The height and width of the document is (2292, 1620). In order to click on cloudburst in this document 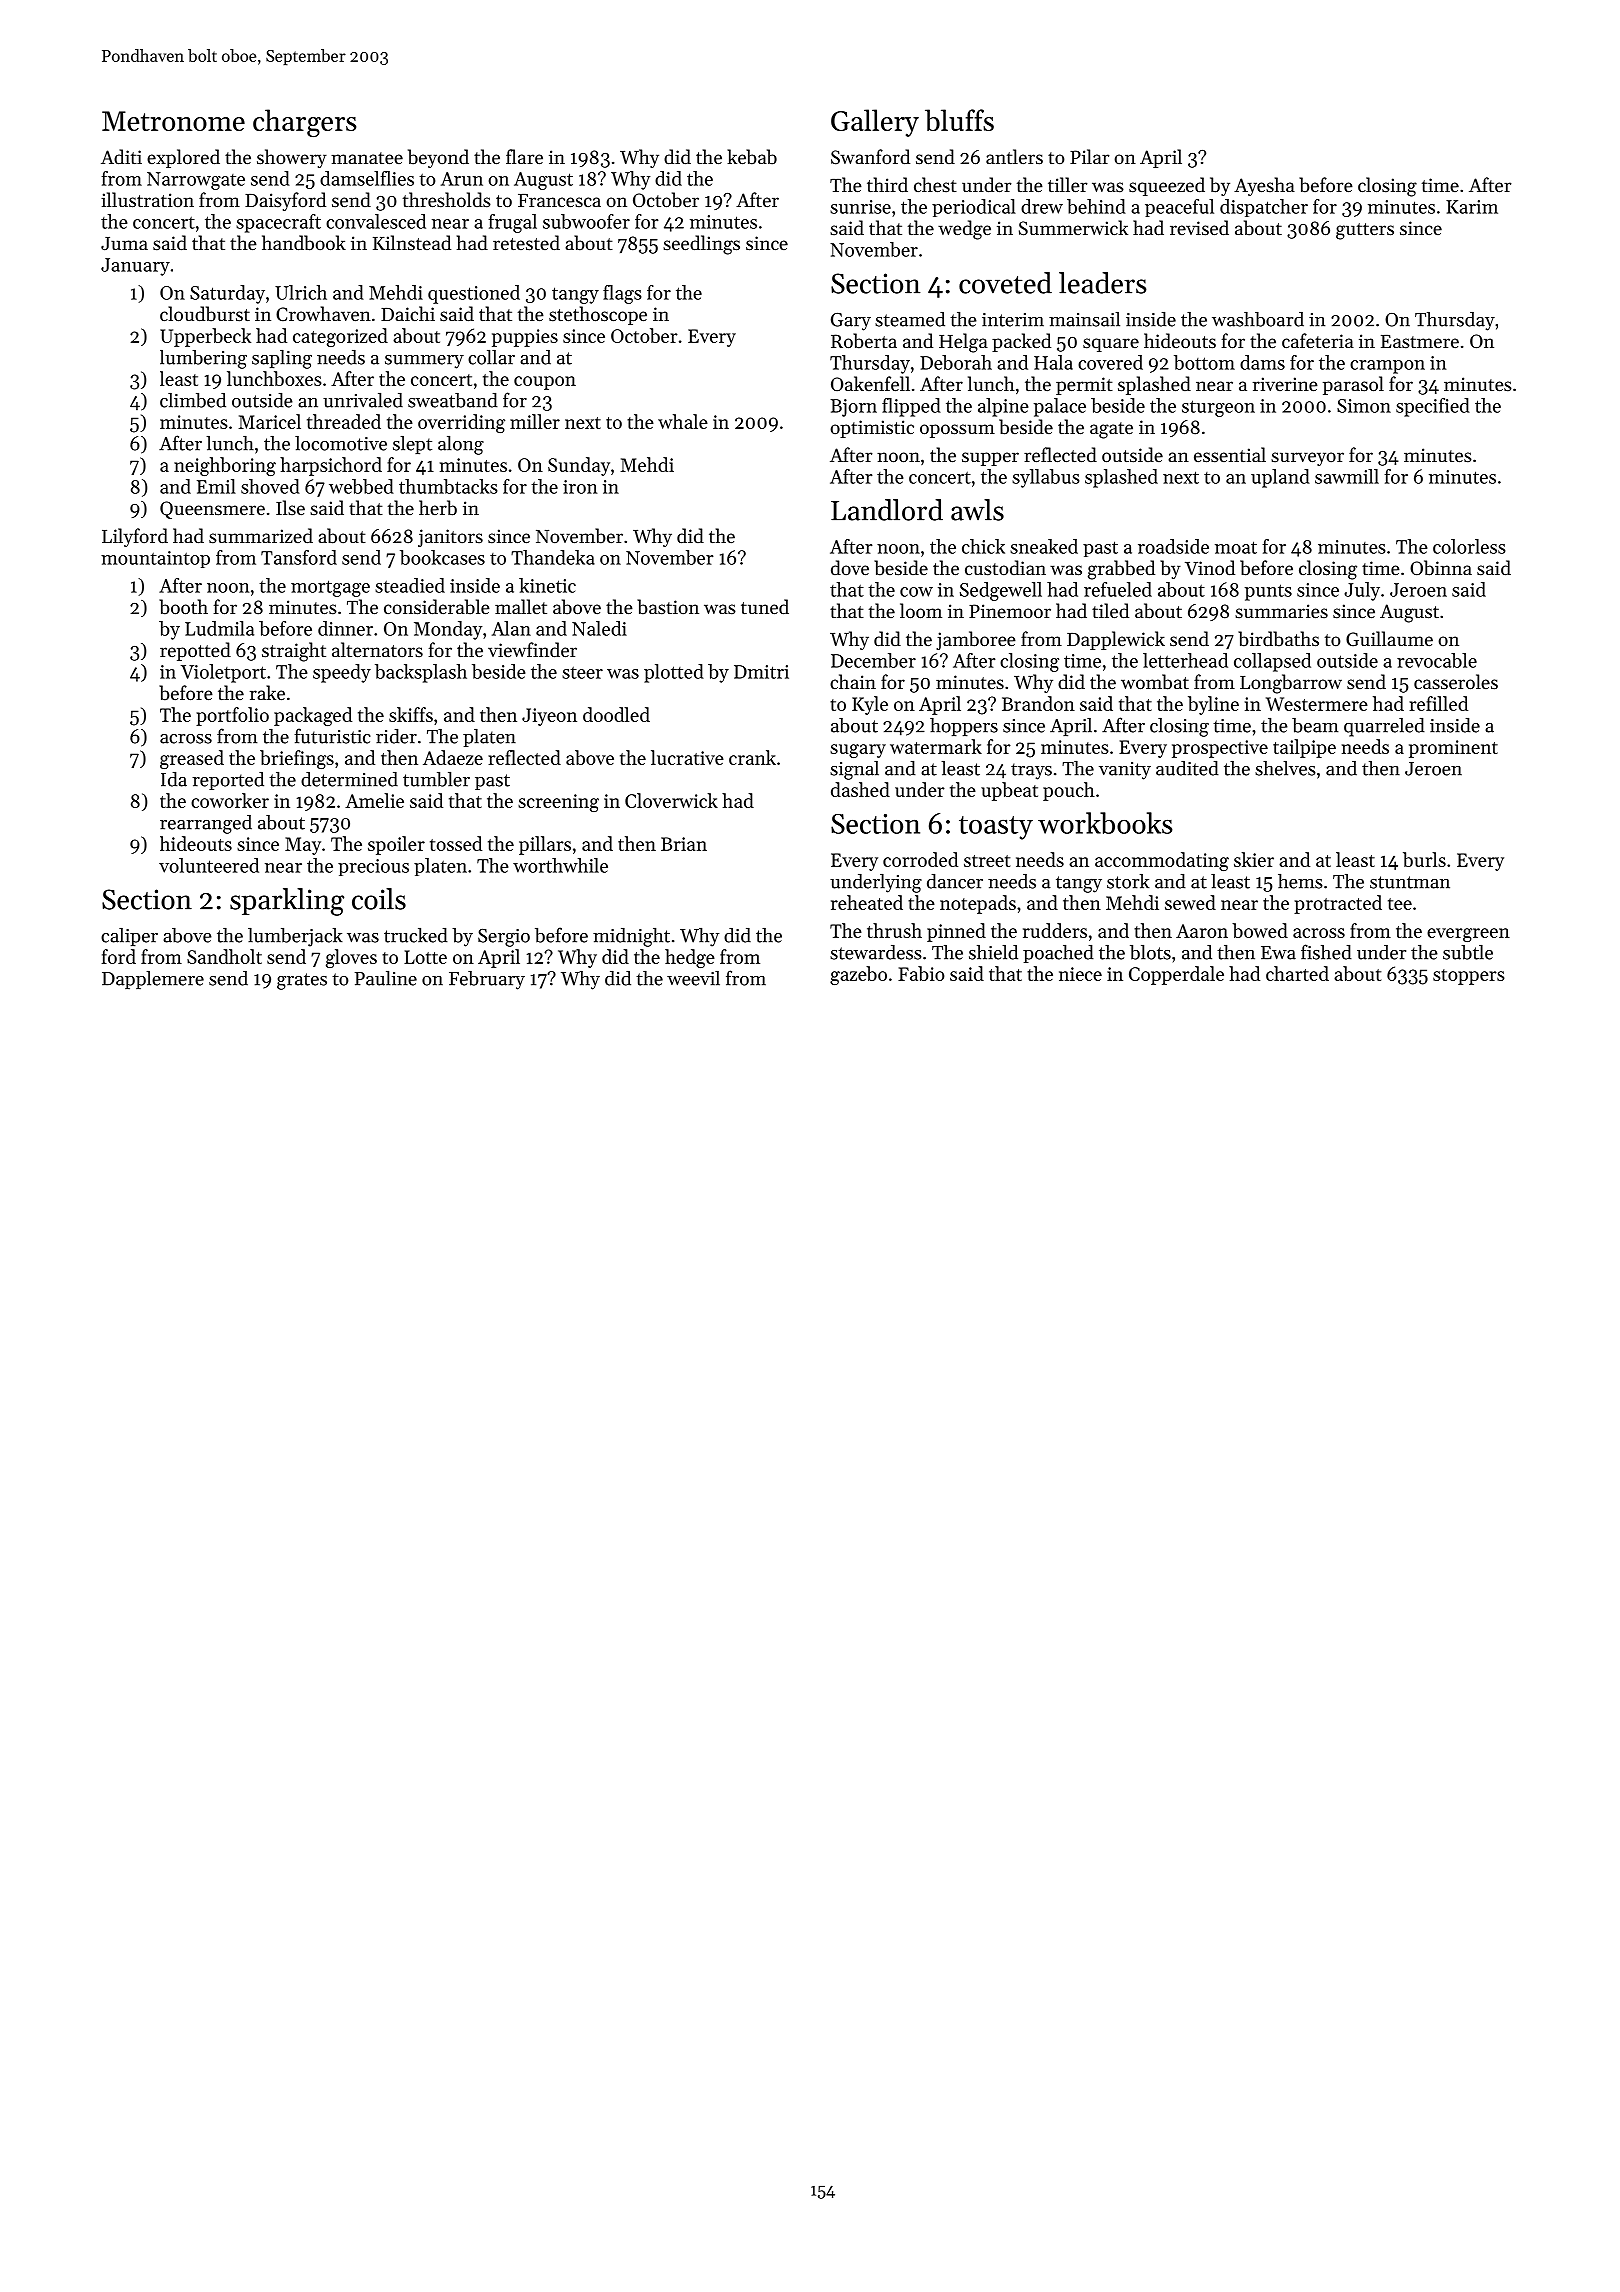, I will do `click(205, 314)`.
